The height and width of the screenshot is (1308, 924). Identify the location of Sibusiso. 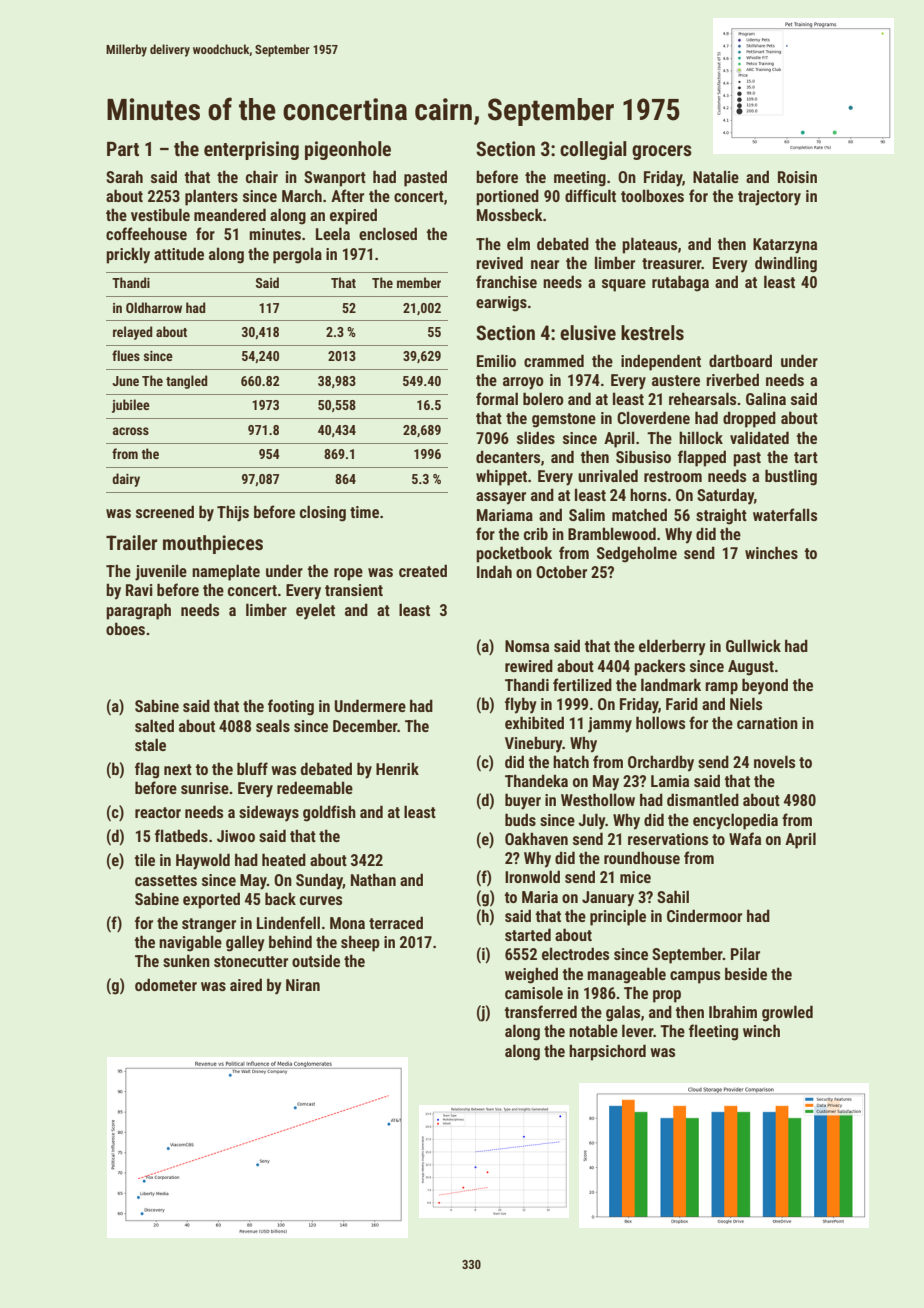
(643, 456).
